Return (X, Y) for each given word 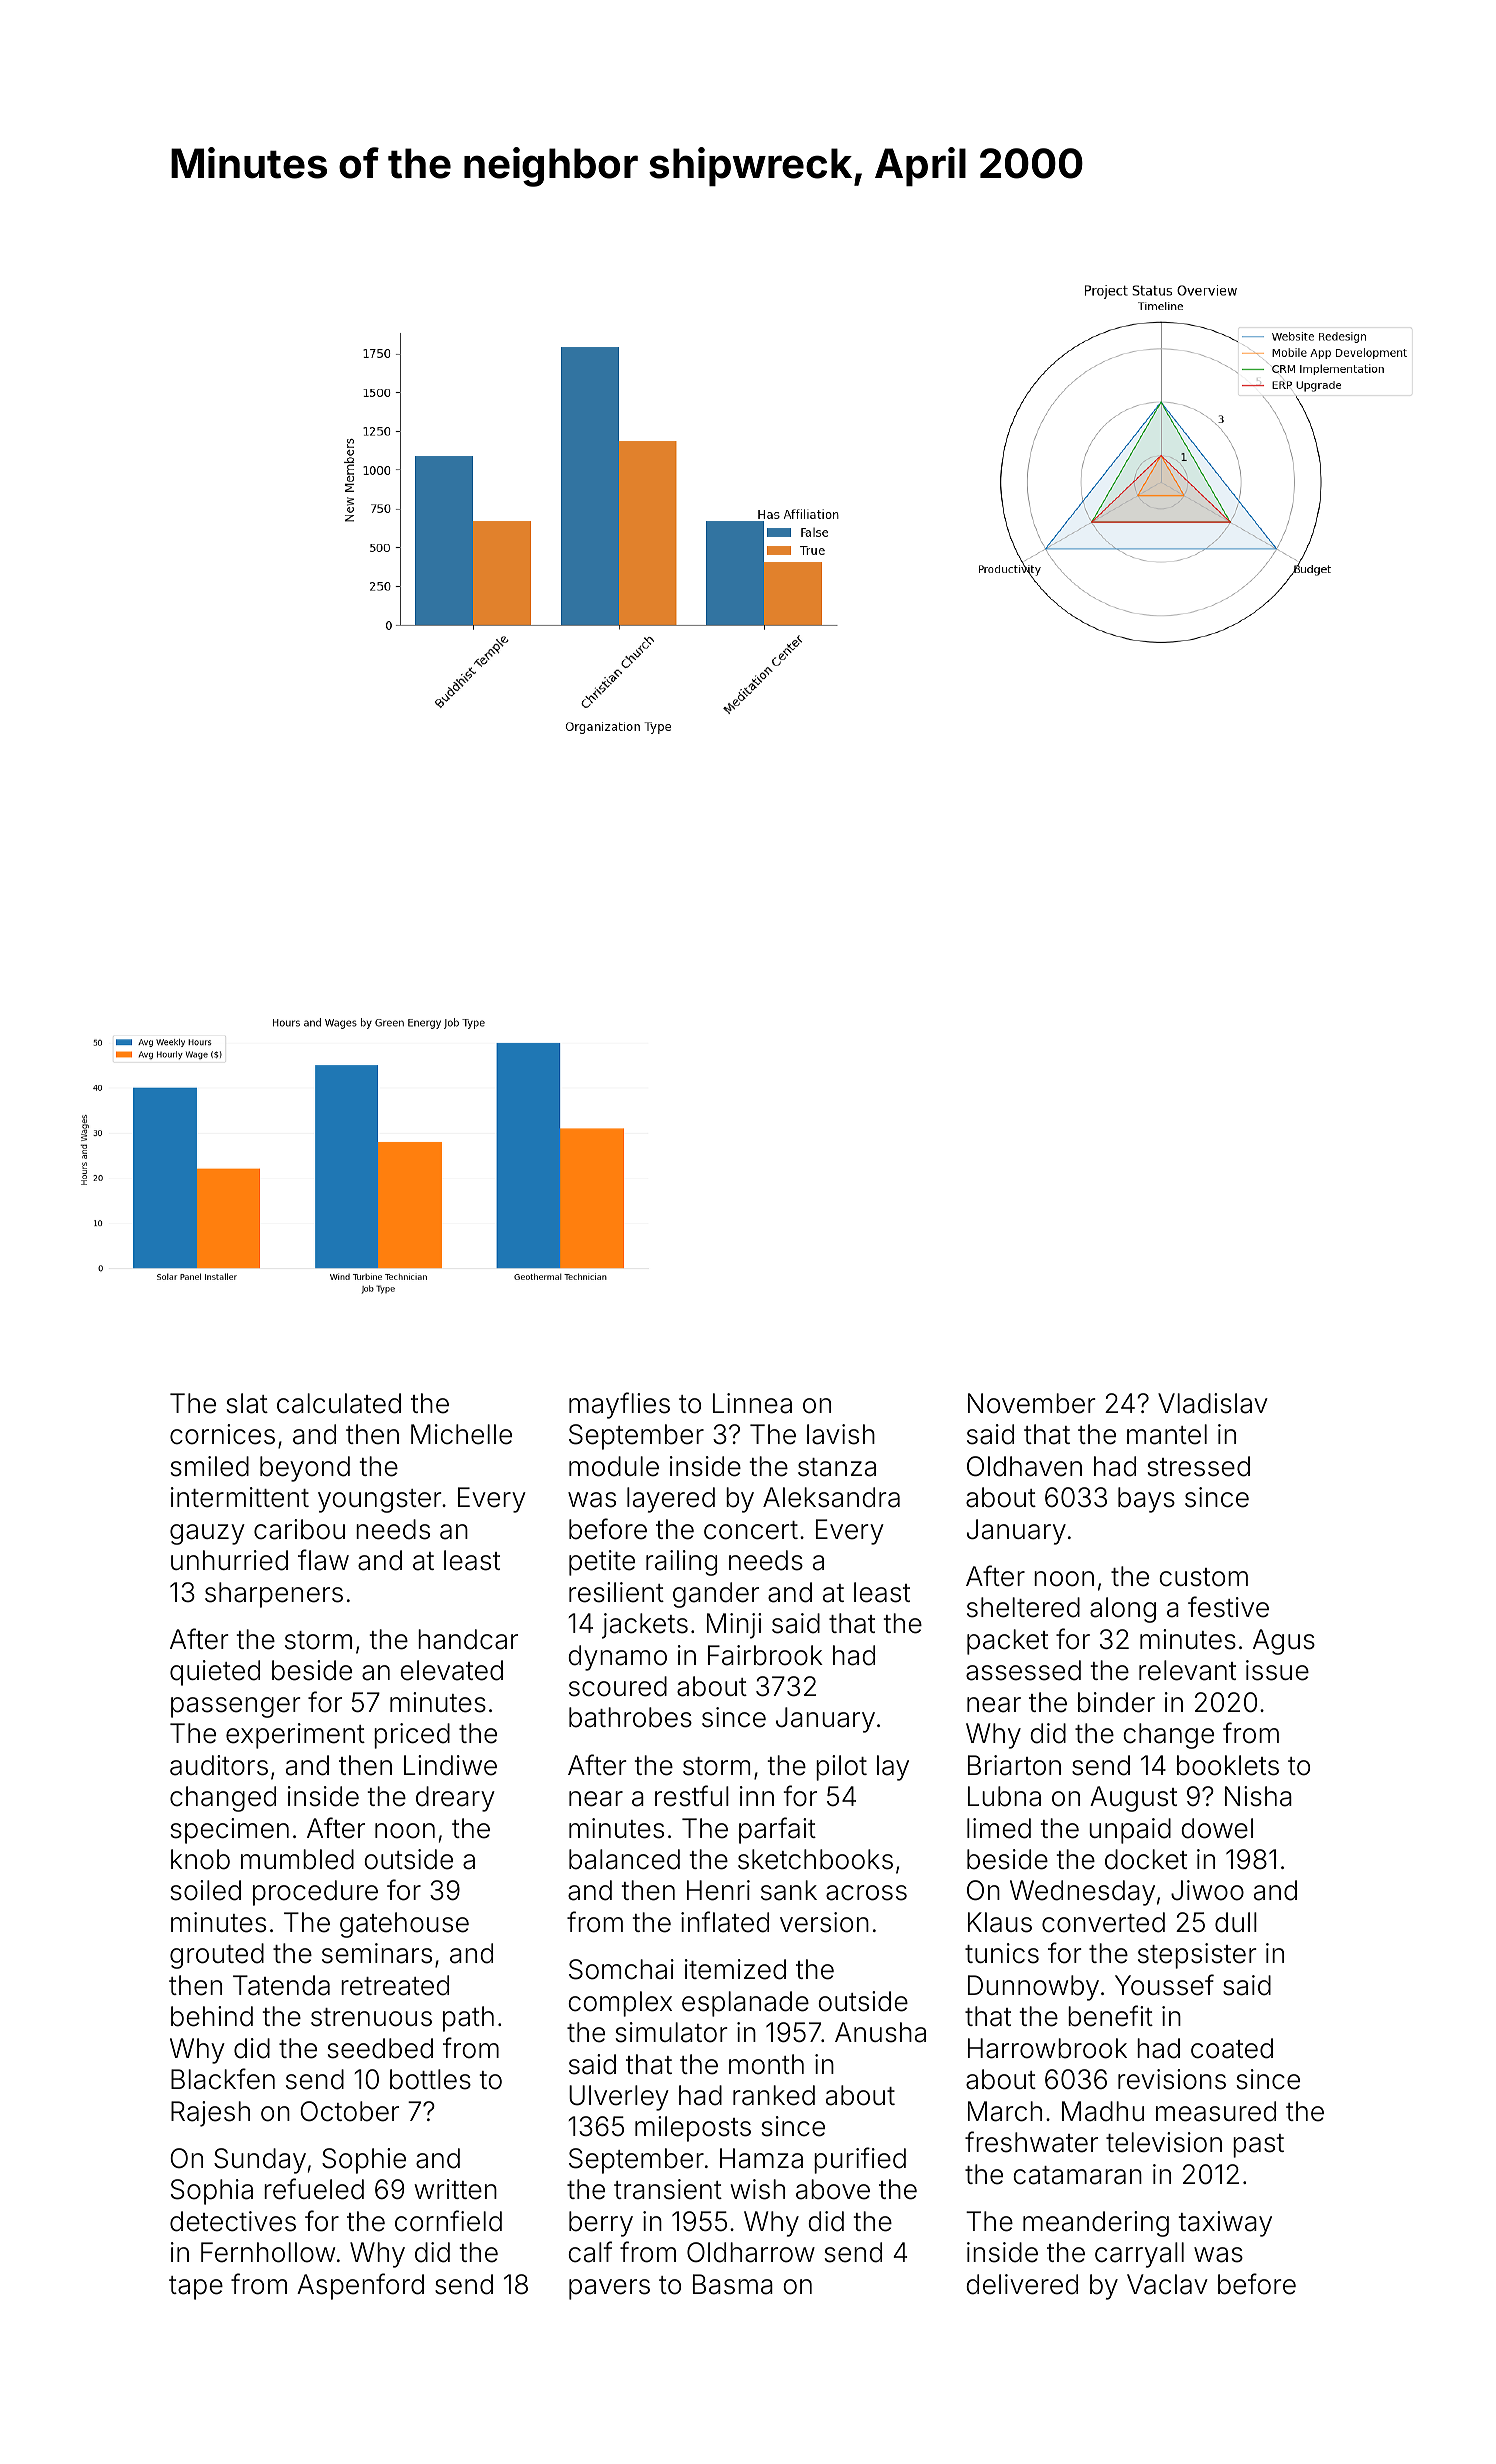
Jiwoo (1207, 1890)
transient (668, 2189)
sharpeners (274, 1595)
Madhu (1103, 2111)
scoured (618, 1686)
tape (196, 2288)
